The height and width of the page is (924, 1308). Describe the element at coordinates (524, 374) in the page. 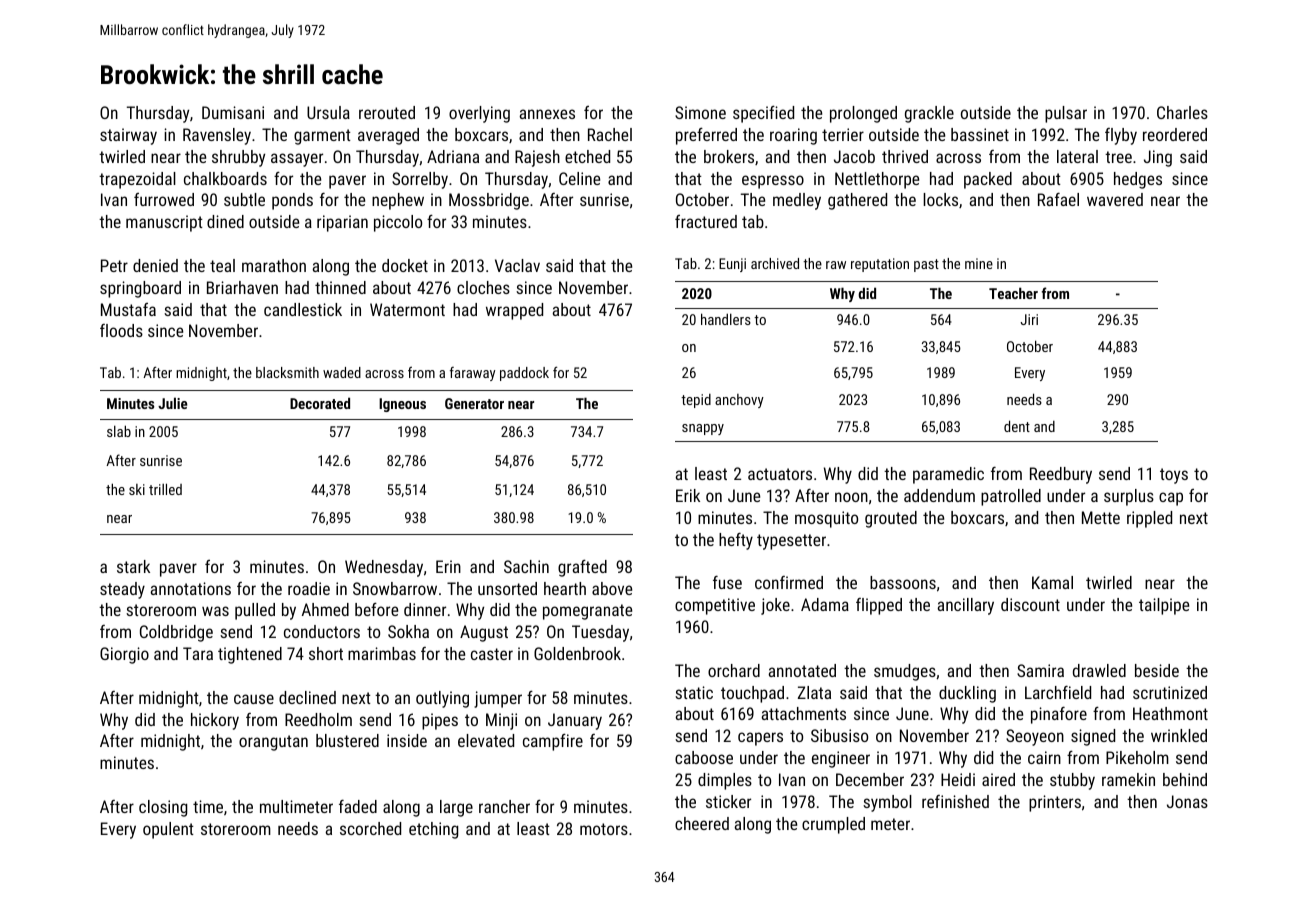

I see `paddock` at that location.
